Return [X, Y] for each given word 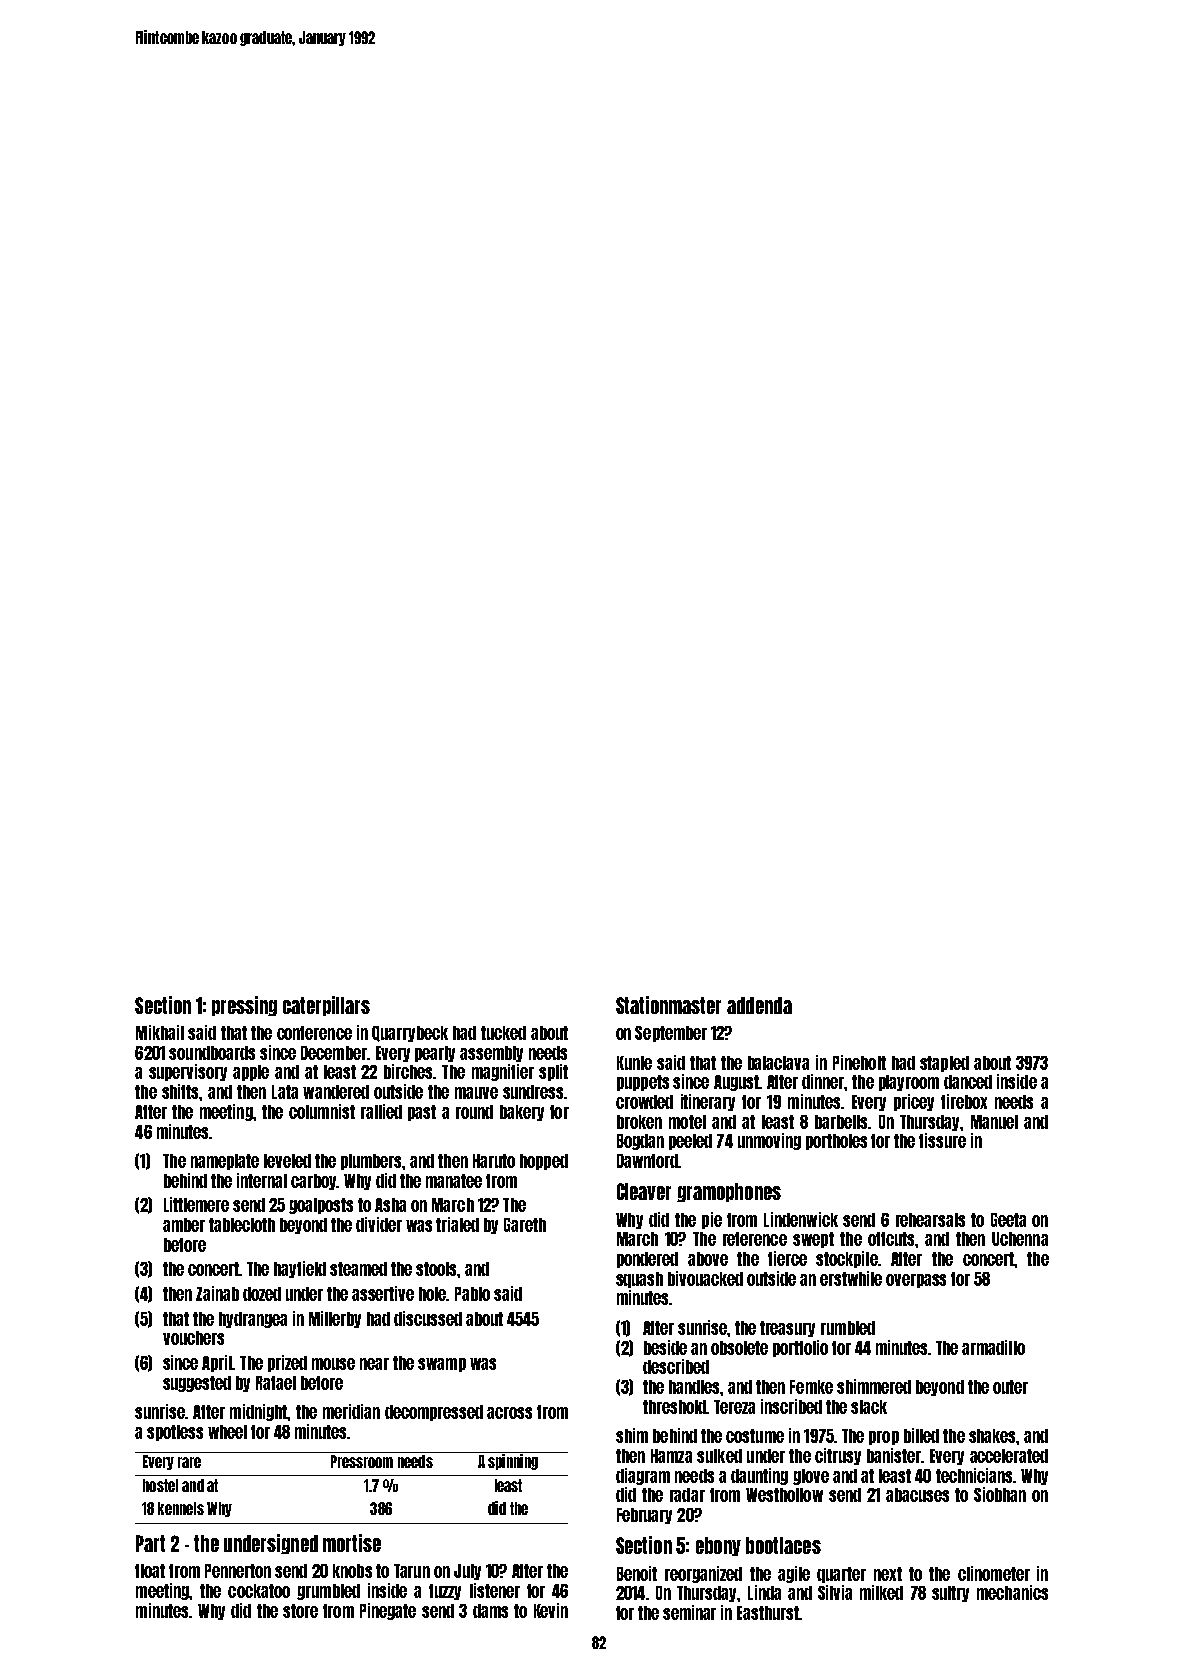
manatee [454, 1181]
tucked [503, 1033]
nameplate [225, 1162]
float [150, 1571]
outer [1010, 1387]
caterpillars [326, 1006]
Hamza [671, 1456]
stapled [944, 1064]
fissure [942, 1140]
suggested [197, 1384]
